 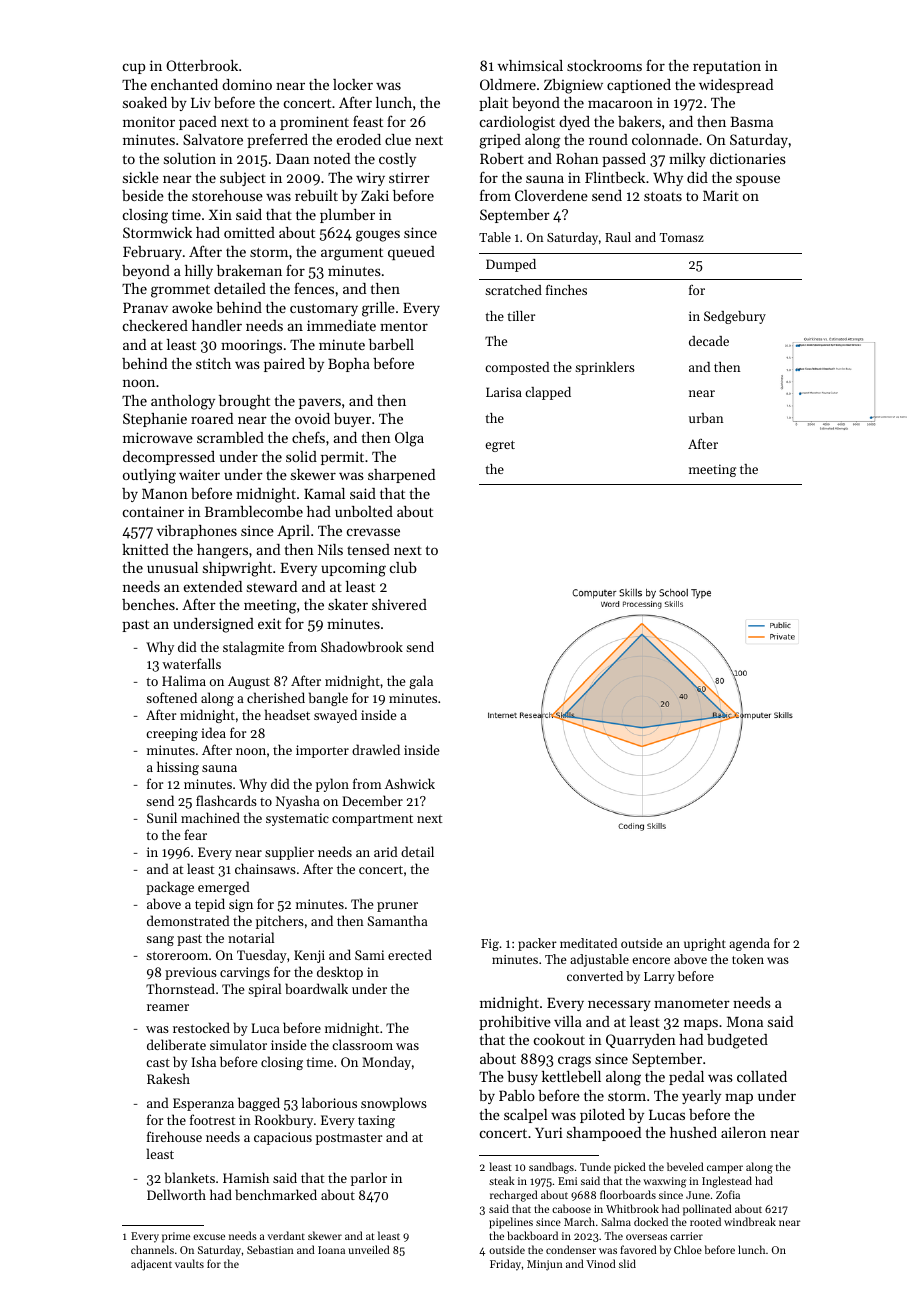 I want to click on reputation, so click(x=727, y=67).
